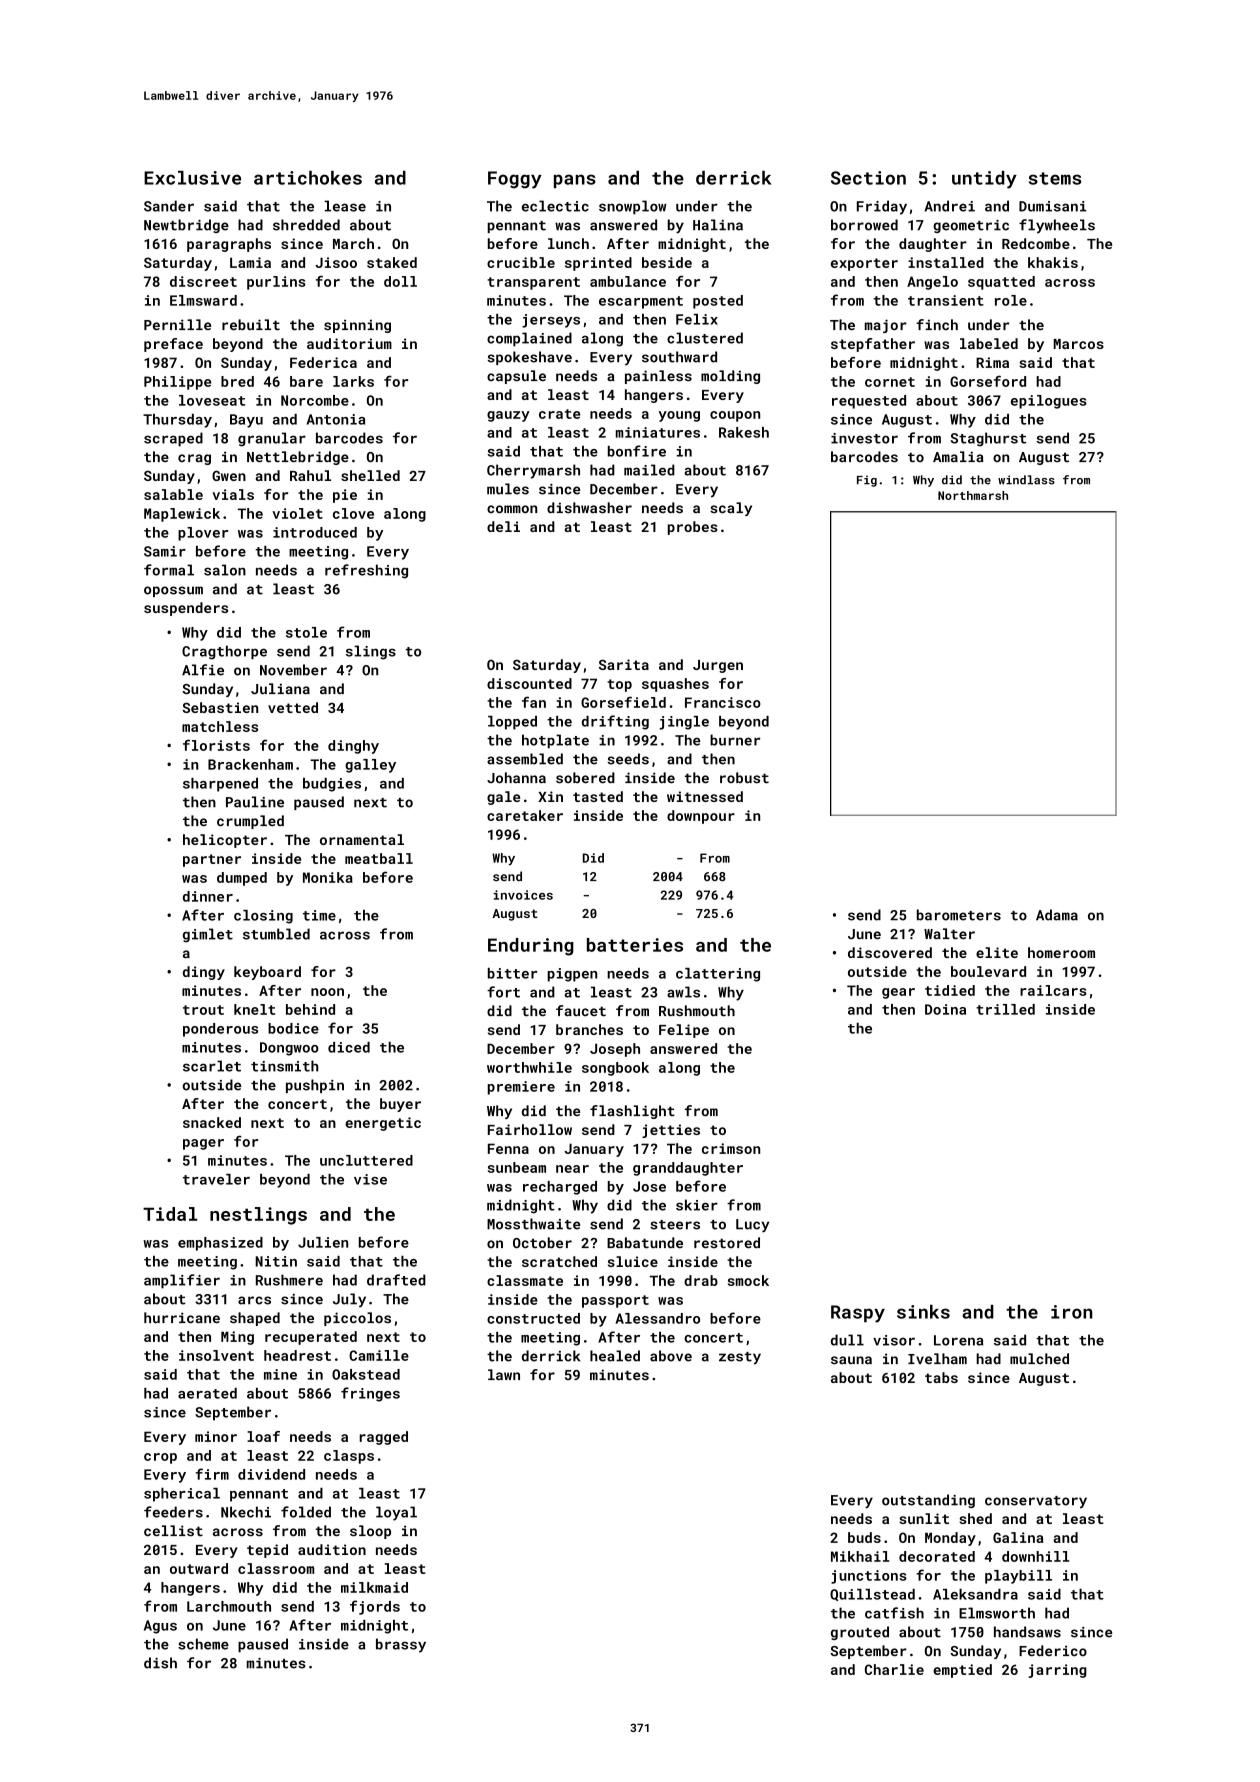  I want to click on Felipe, so click(684, 1031).
